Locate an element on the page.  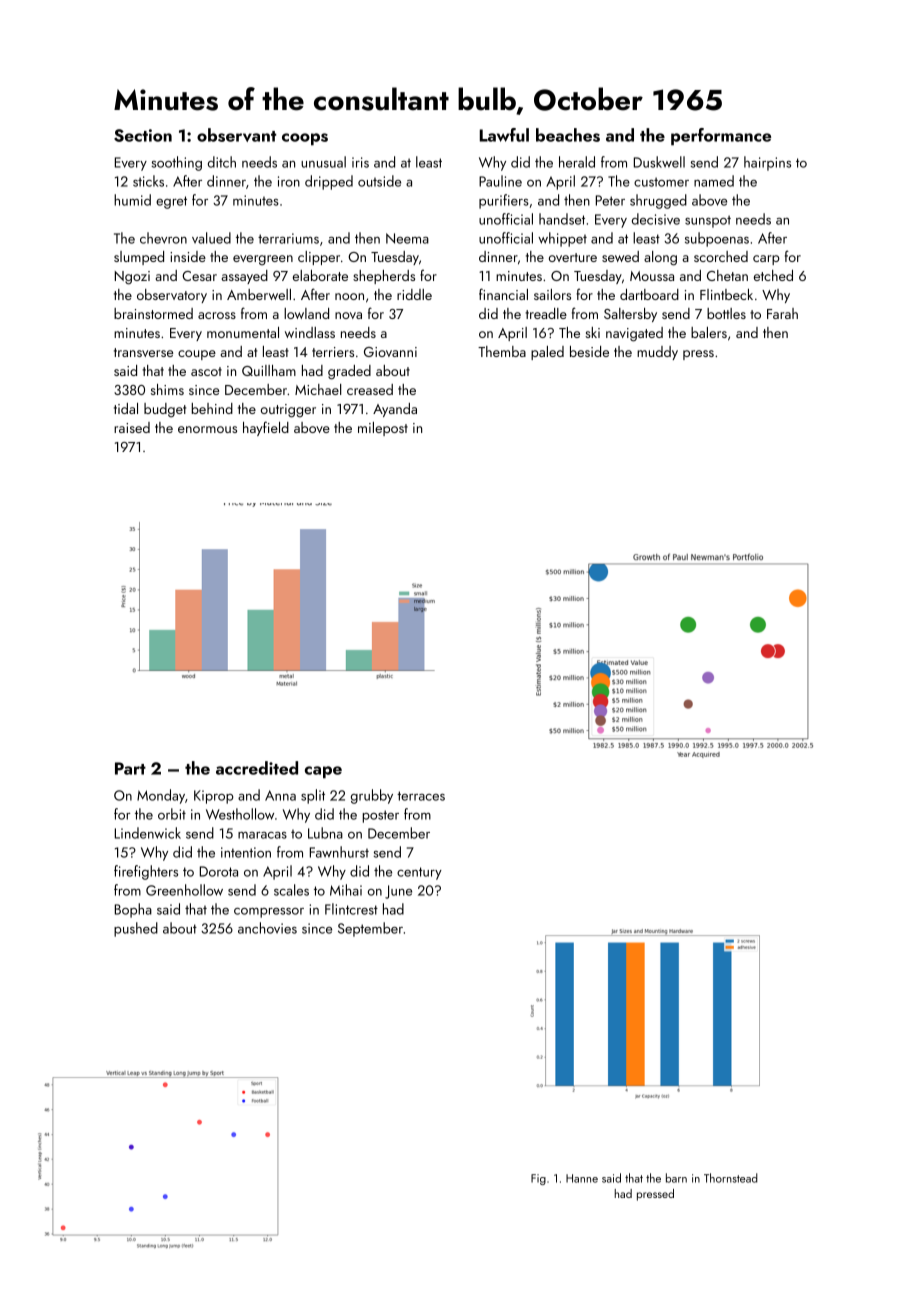
terraces is located at coordinates (421, 796).
